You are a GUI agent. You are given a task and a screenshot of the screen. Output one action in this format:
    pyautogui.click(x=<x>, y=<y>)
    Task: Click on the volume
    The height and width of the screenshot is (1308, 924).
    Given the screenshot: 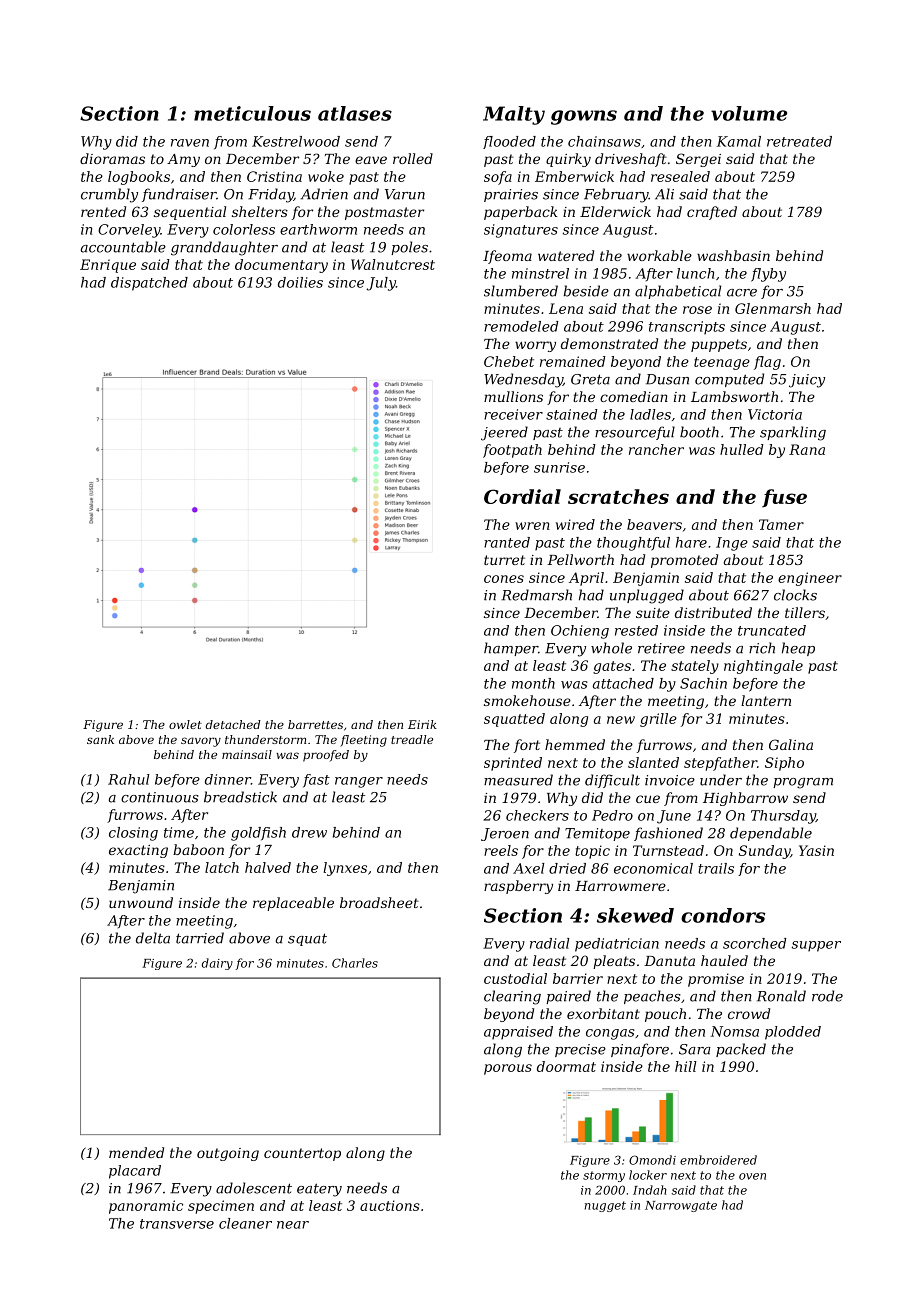 What is the action you would take?
    pyautogui.click(x=749, y=113)
